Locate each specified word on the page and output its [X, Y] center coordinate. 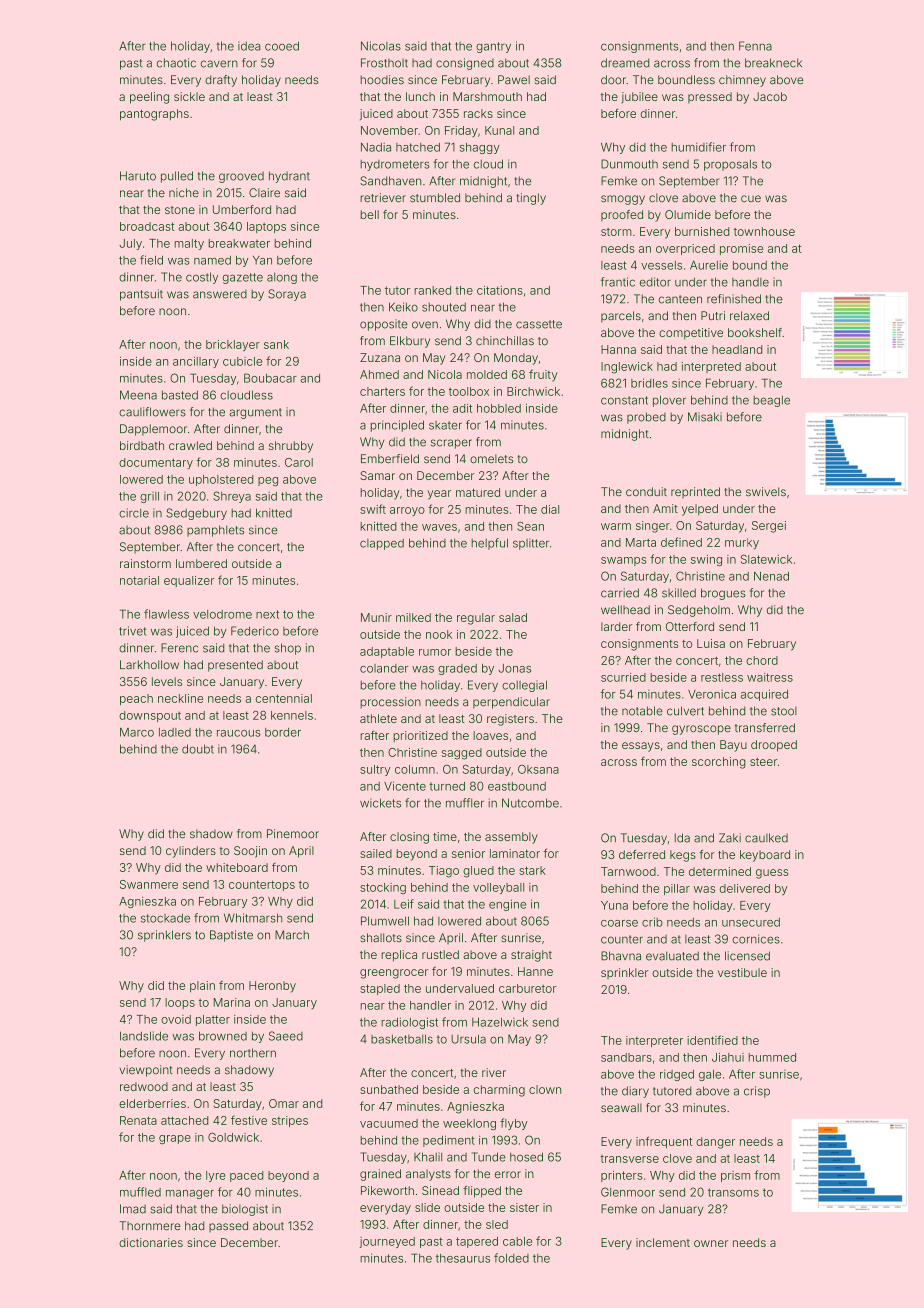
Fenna [755, 46]
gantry [493, 47]
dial [550, 509]
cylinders [191, 852]
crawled [190, 445]
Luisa [711, 643]
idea [249, 46]
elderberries [152, 1103]
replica [399, 956]
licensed [747, 956]
